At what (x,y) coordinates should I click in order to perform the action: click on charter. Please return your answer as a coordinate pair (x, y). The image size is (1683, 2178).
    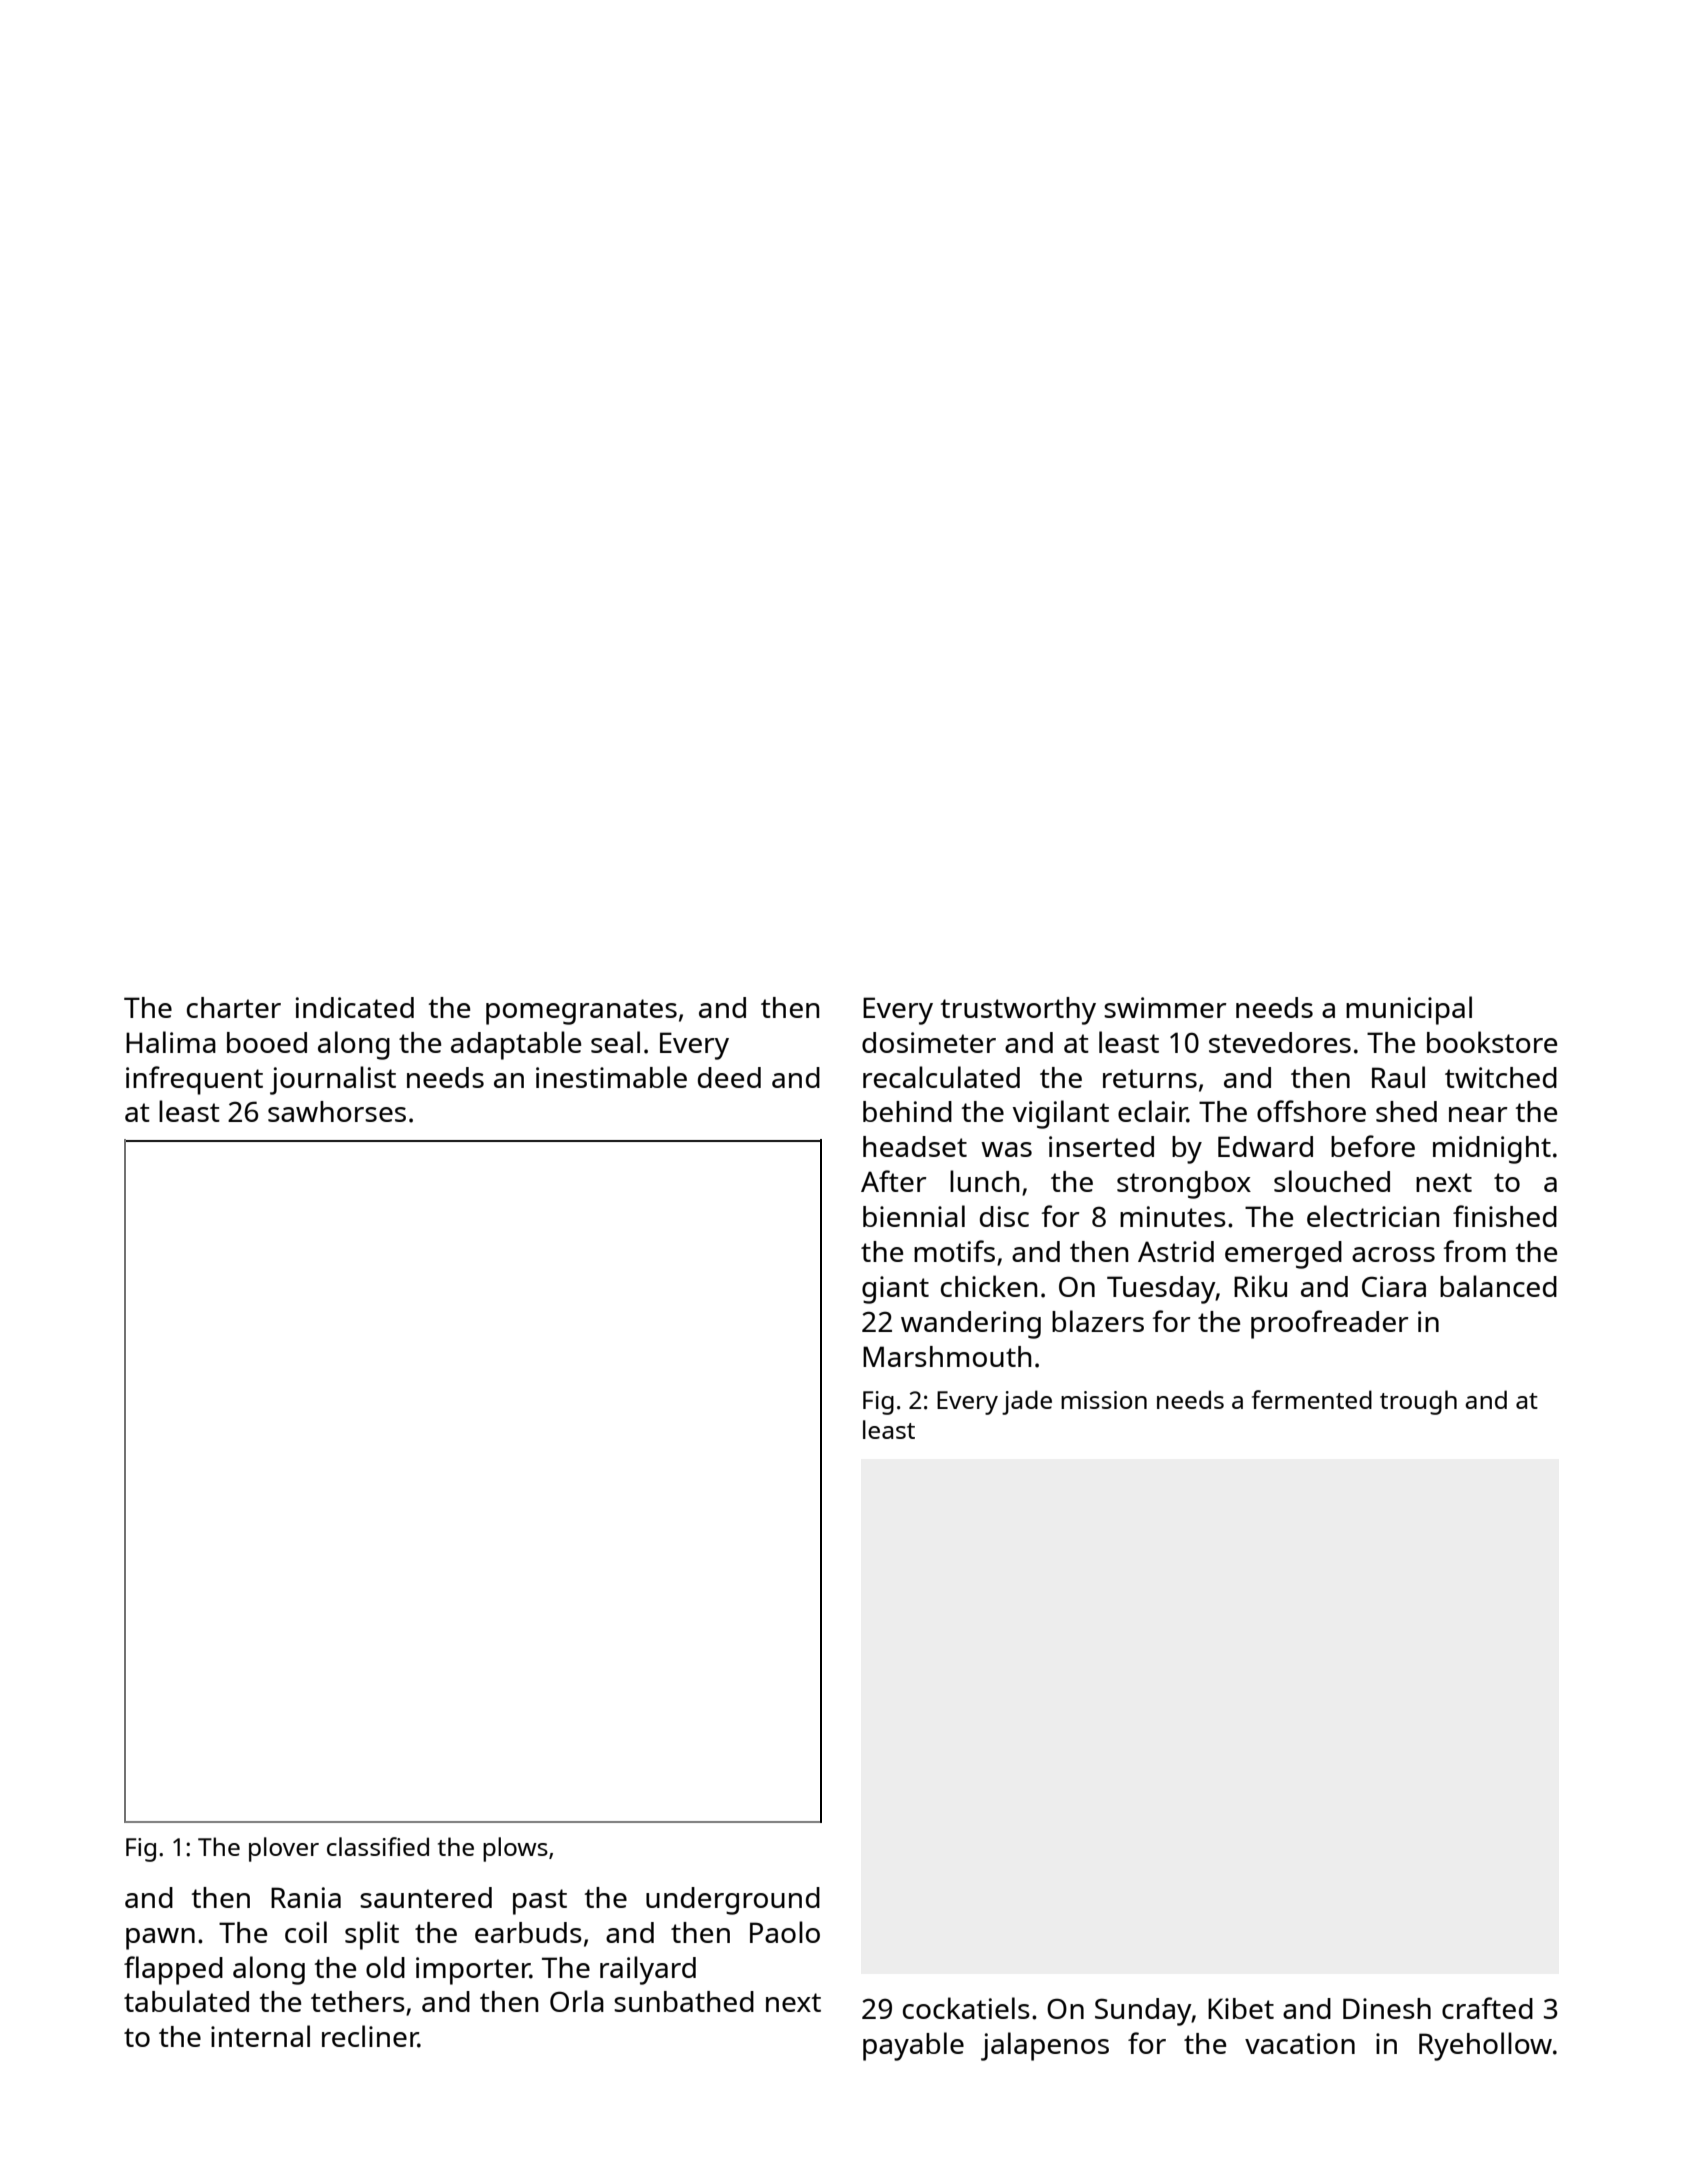
    Looking at the image, I should click on (234, 1007).
